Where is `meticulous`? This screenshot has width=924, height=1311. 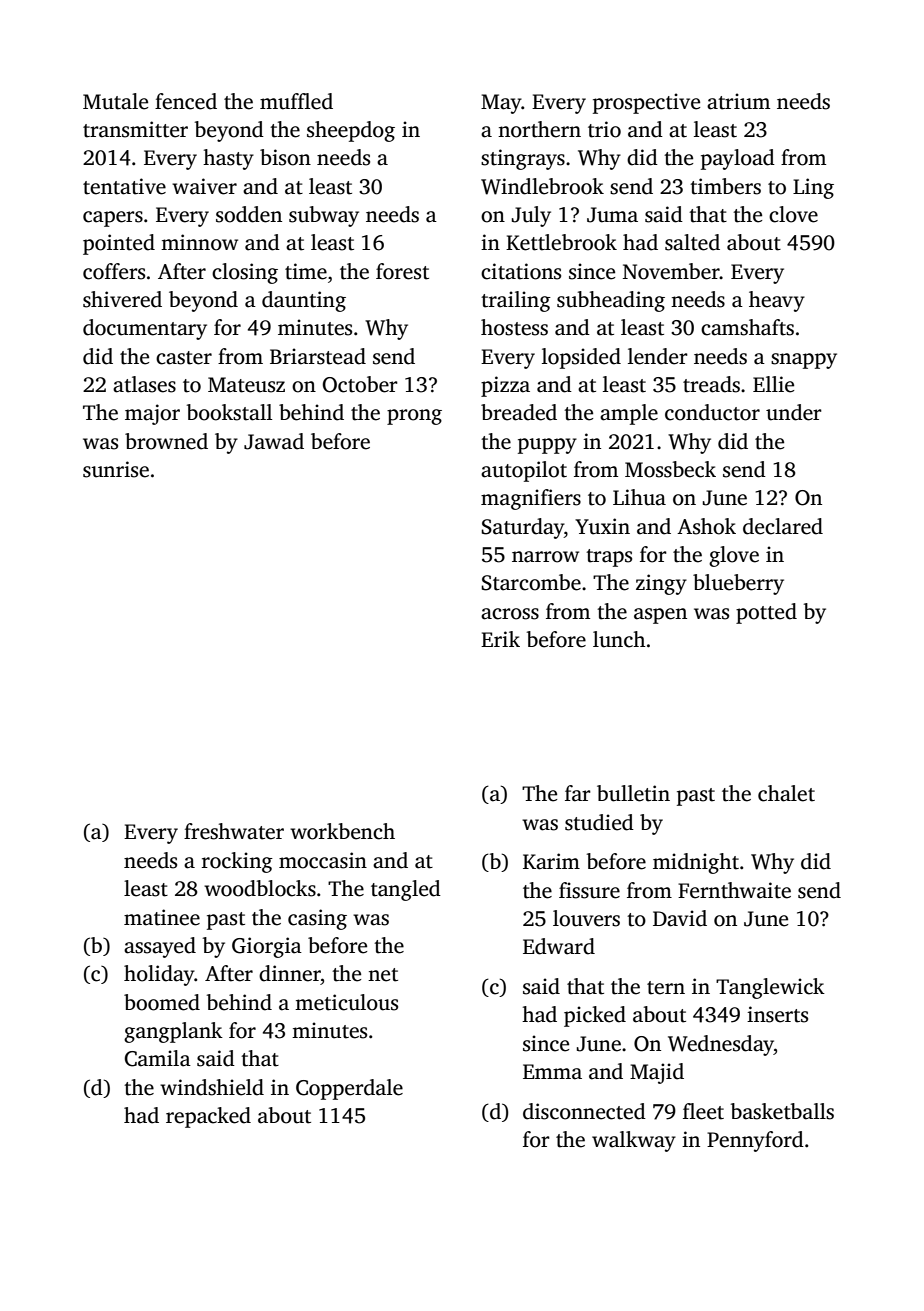
meticulous is located at coordinates (346, 1002).
